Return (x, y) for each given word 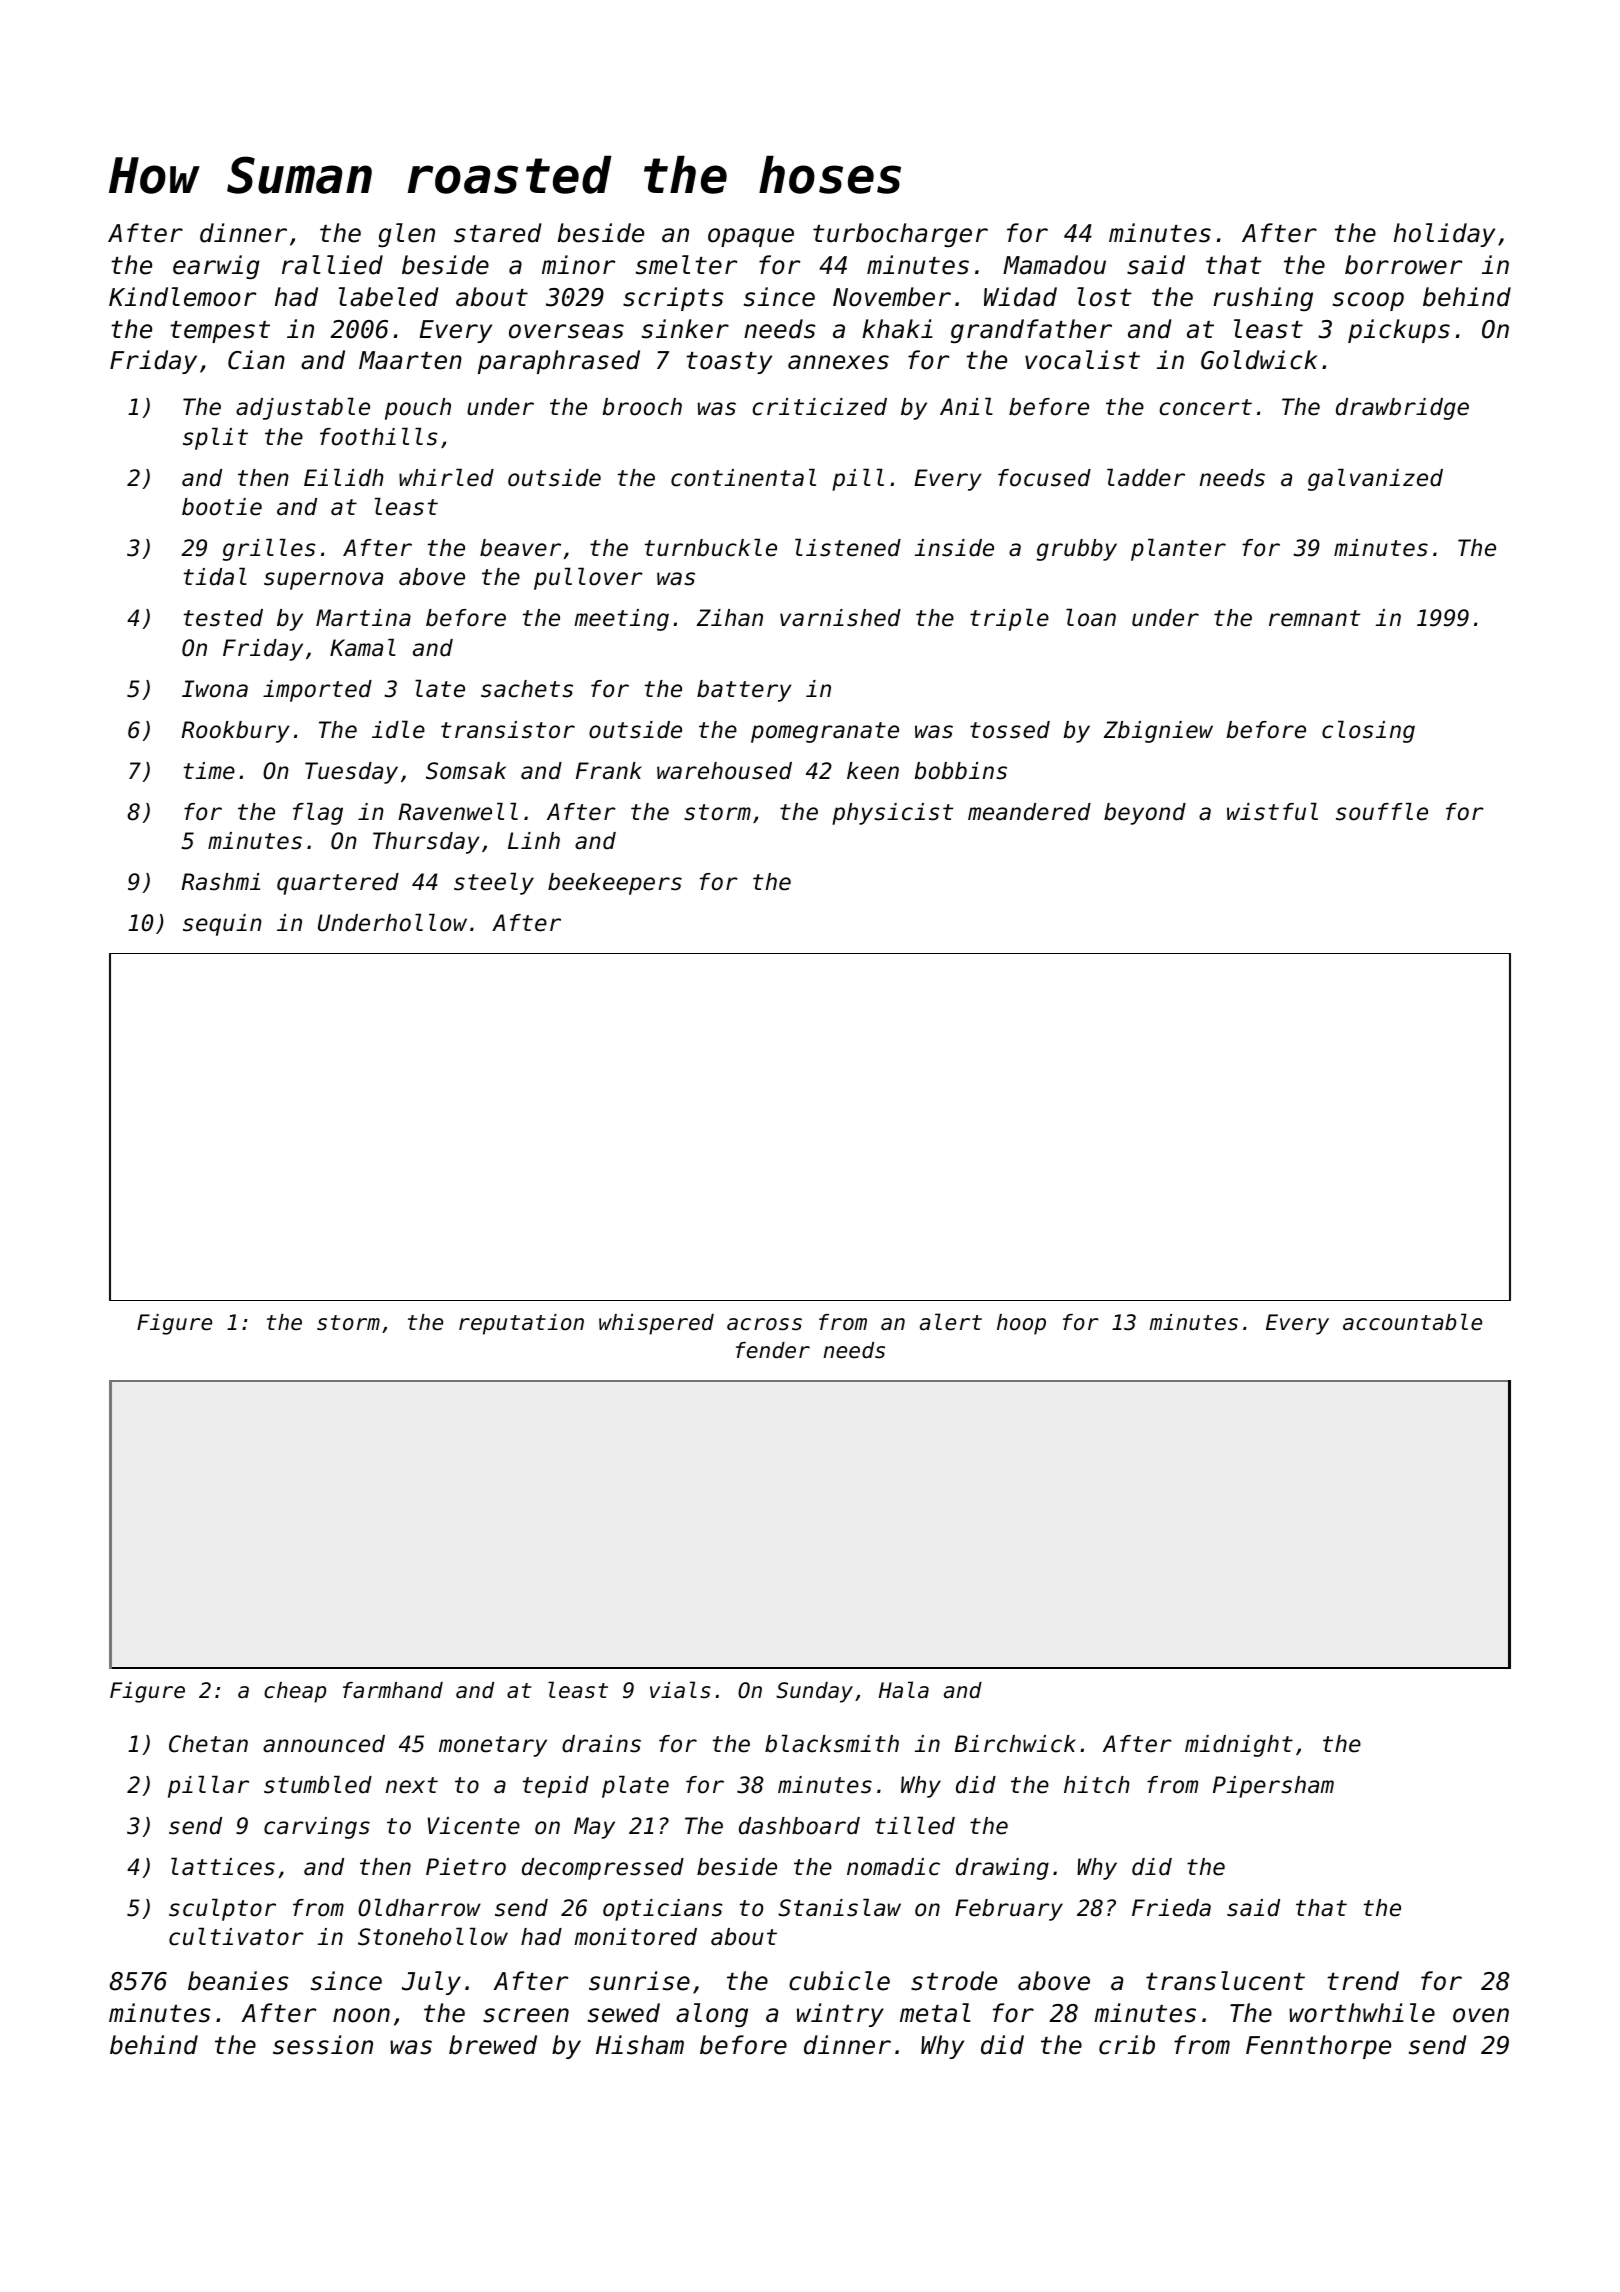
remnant (1314, 618)
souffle (1382, 811)
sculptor (222, 1909)
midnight (1239, 1746)
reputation (521, 1324)
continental (743, 477)
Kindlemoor (182, 297)
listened (848, 547)
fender (773, 1350)
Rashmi (220, 882)
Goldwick (1259, 360)
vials (680, 1690)
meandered (1029, 812)
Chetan (208, 1744)
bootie (222, 507)
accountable (1412, 1322)
